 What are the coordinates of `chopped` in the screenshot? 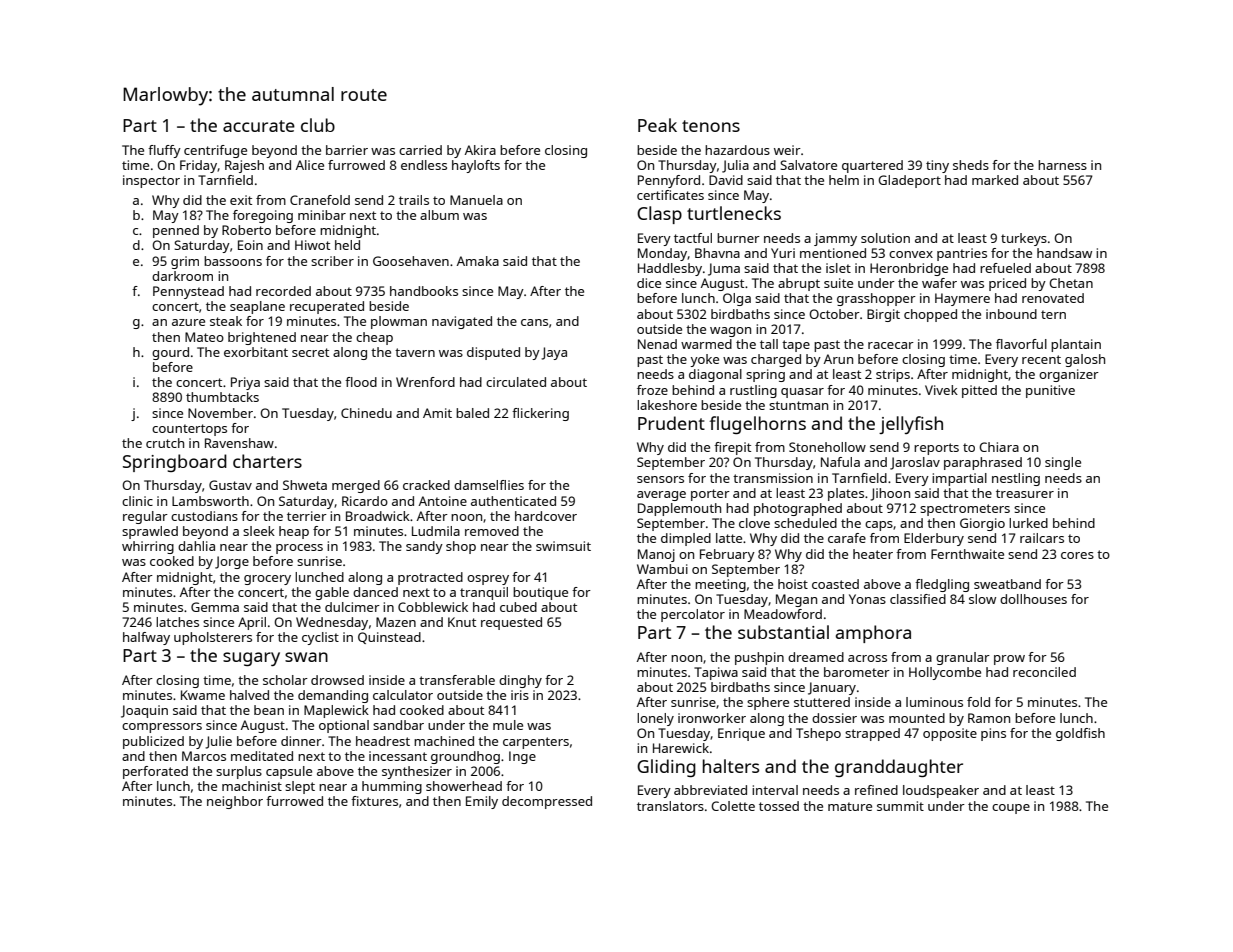 It's located at (930, 315).
